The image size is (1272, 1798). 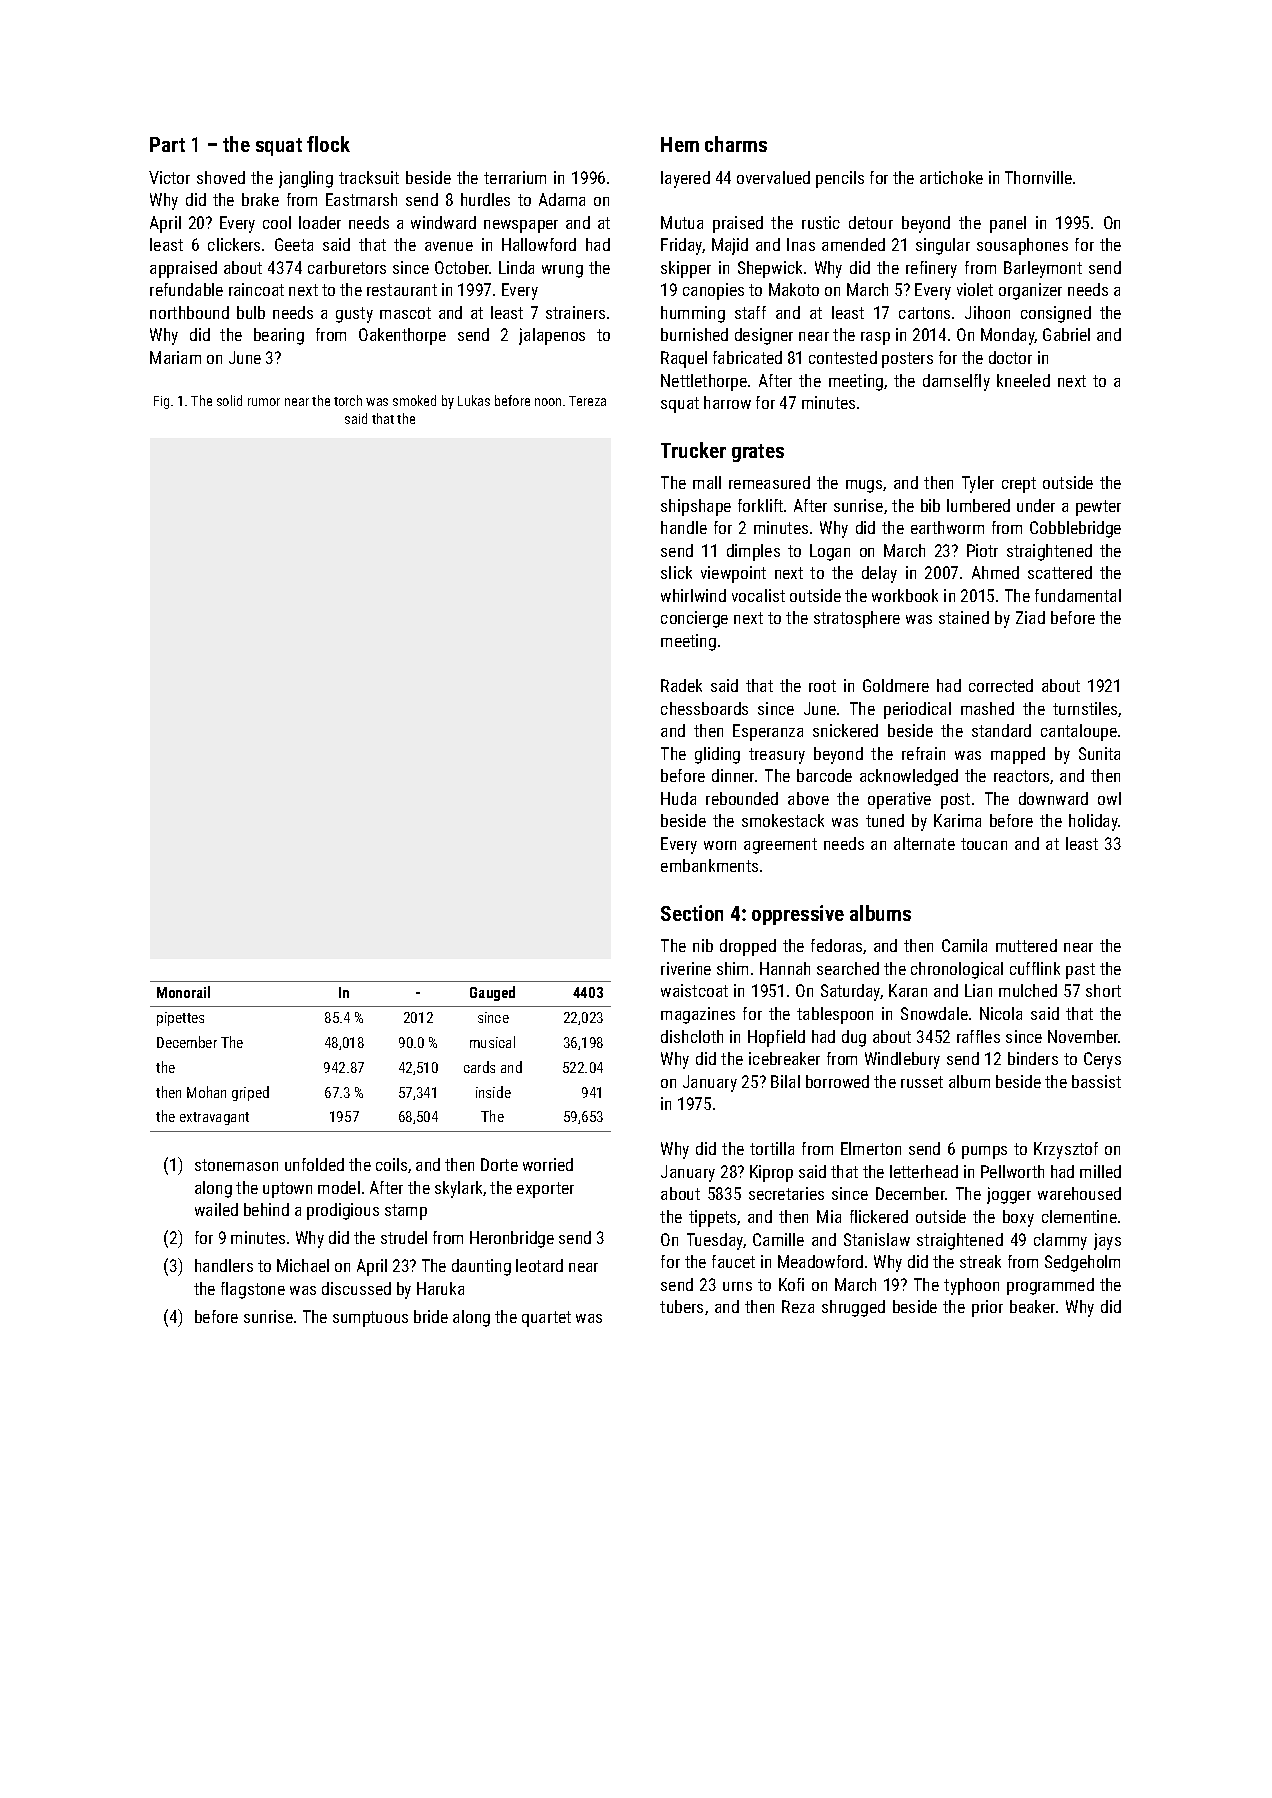 I want to click on cantaloupe, so click(x=1079, y=732).
